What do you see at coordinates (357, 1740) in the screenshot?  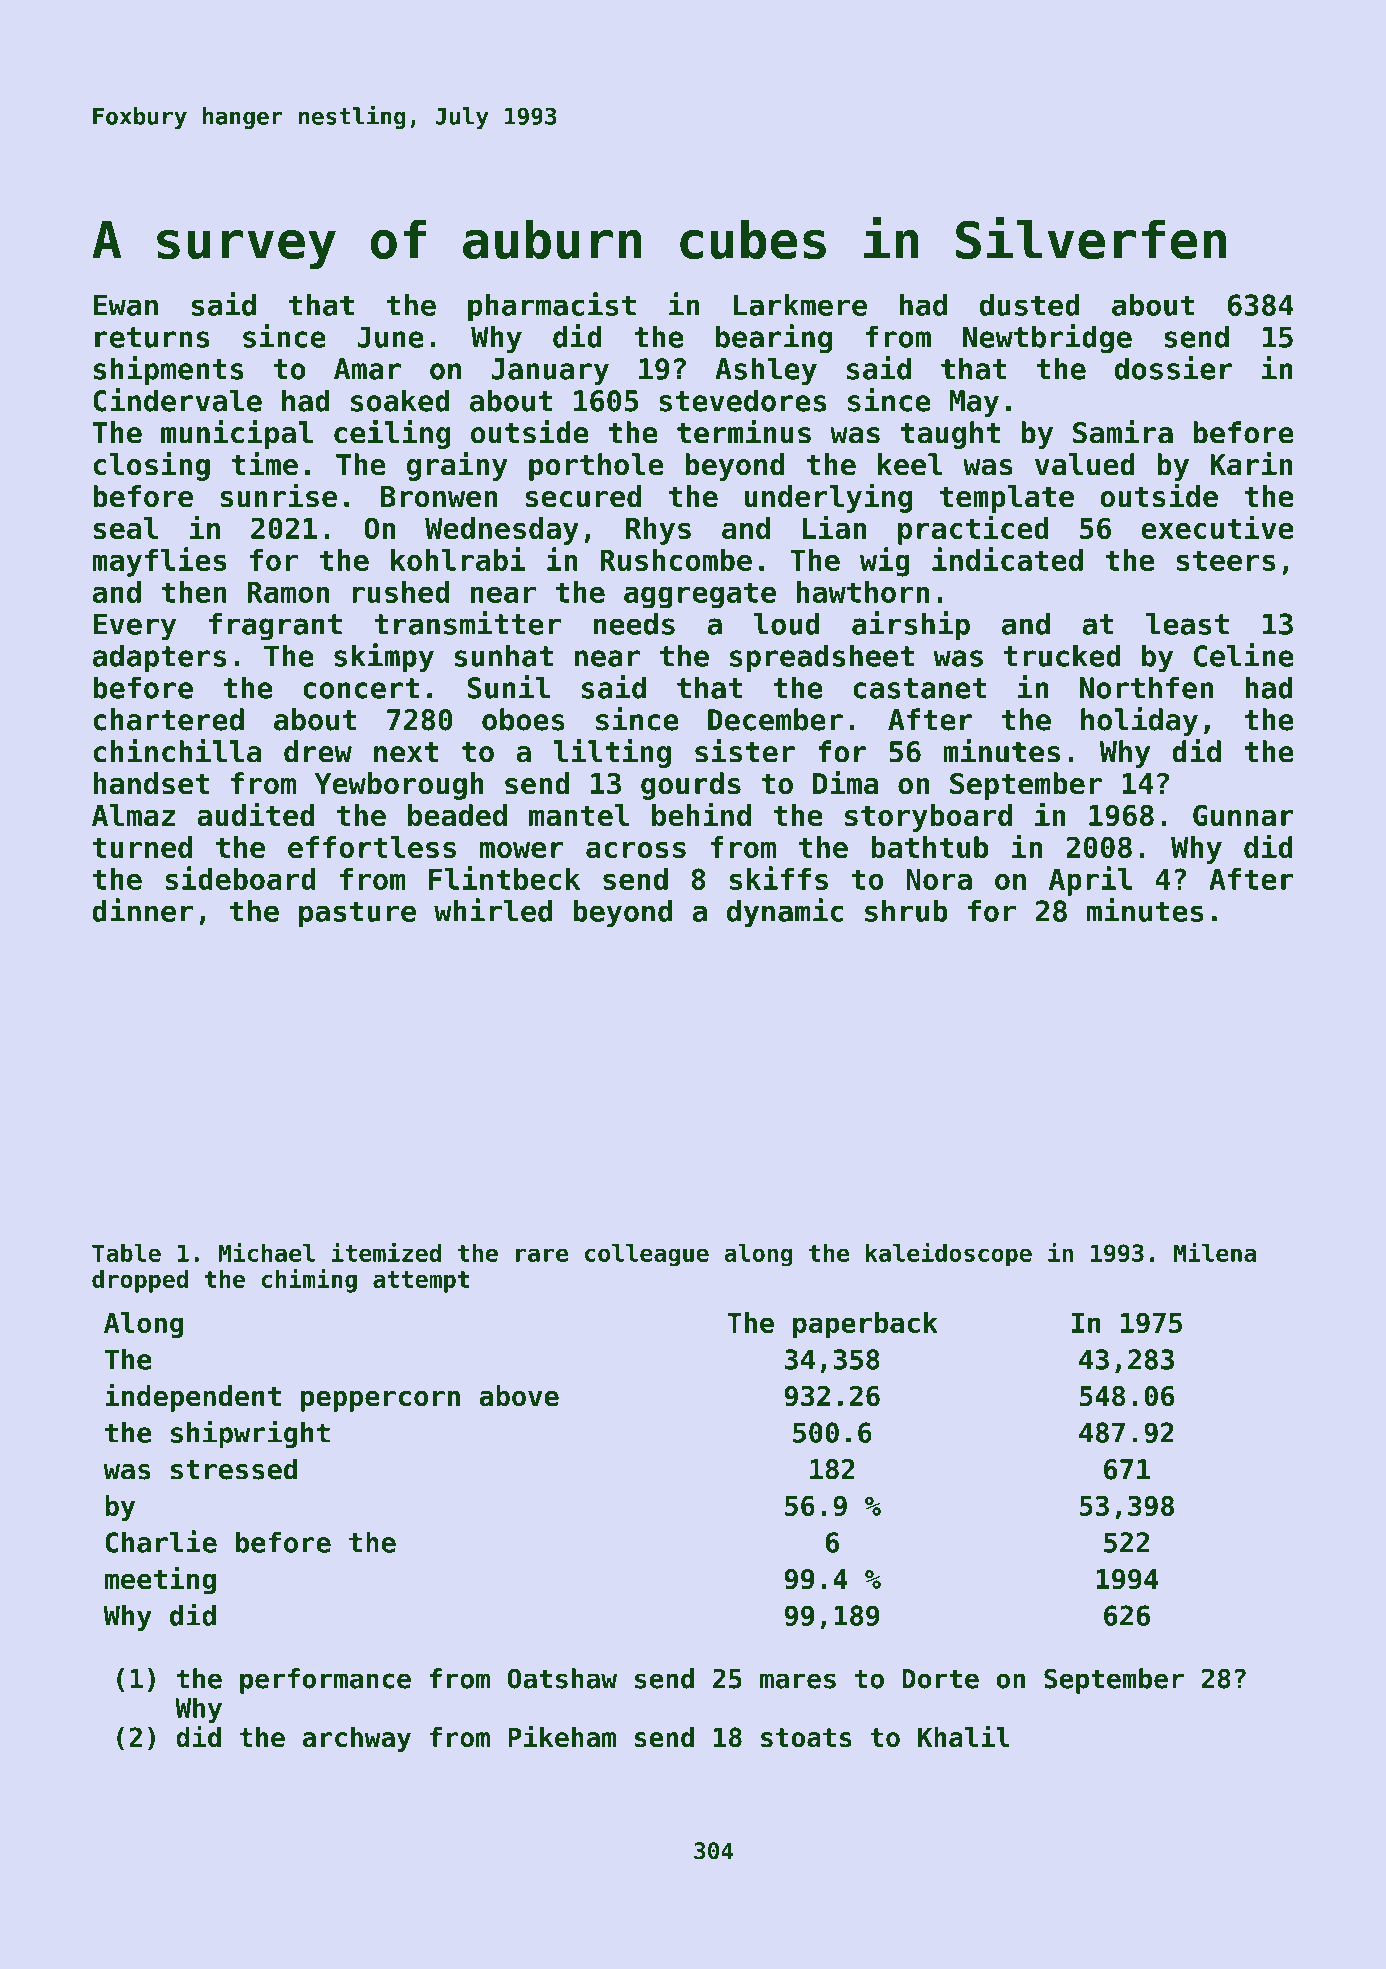 I see `archway` at bounding box center [357, 1740].
